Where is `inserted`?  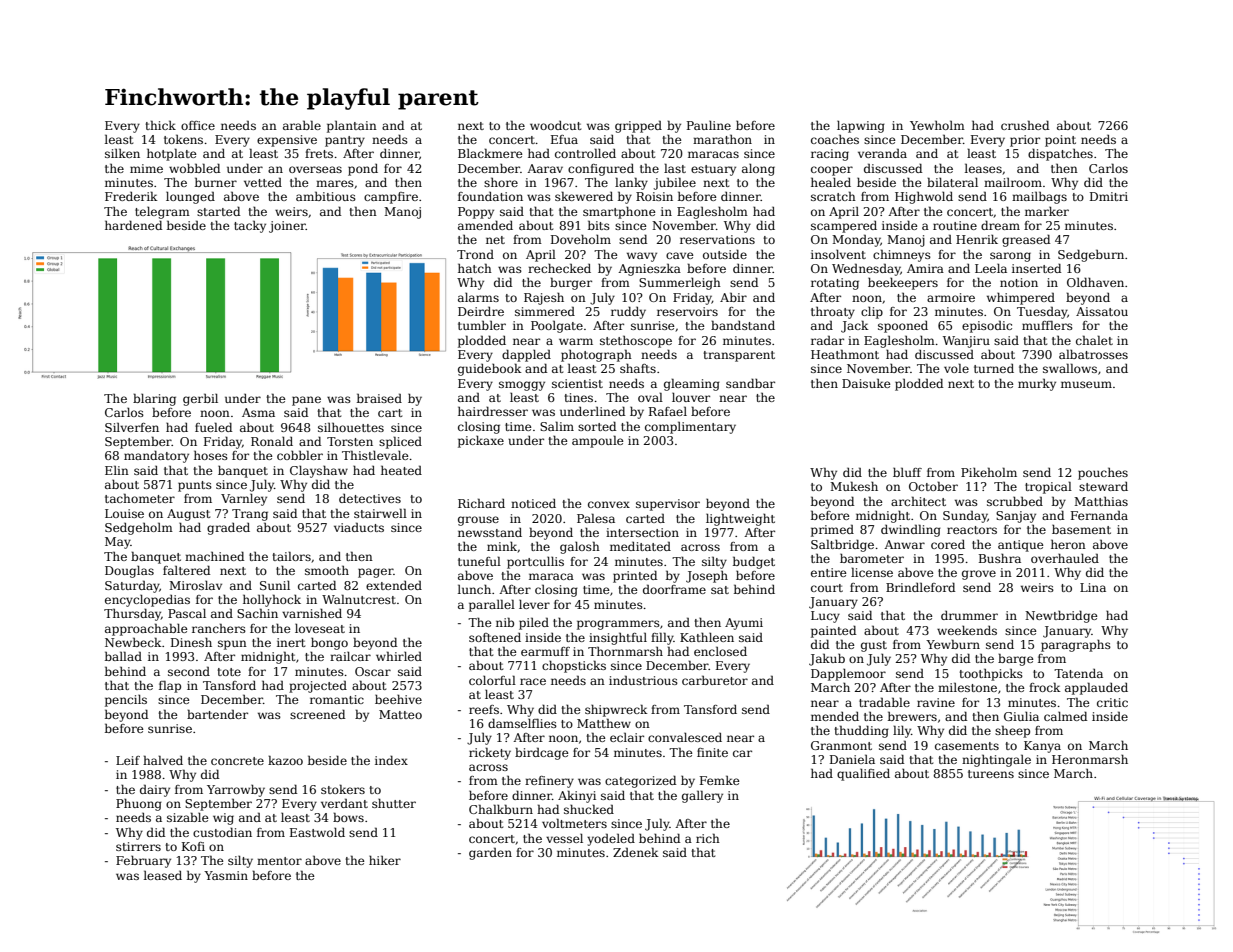
inserted is located at coordinates (1036, 268).
